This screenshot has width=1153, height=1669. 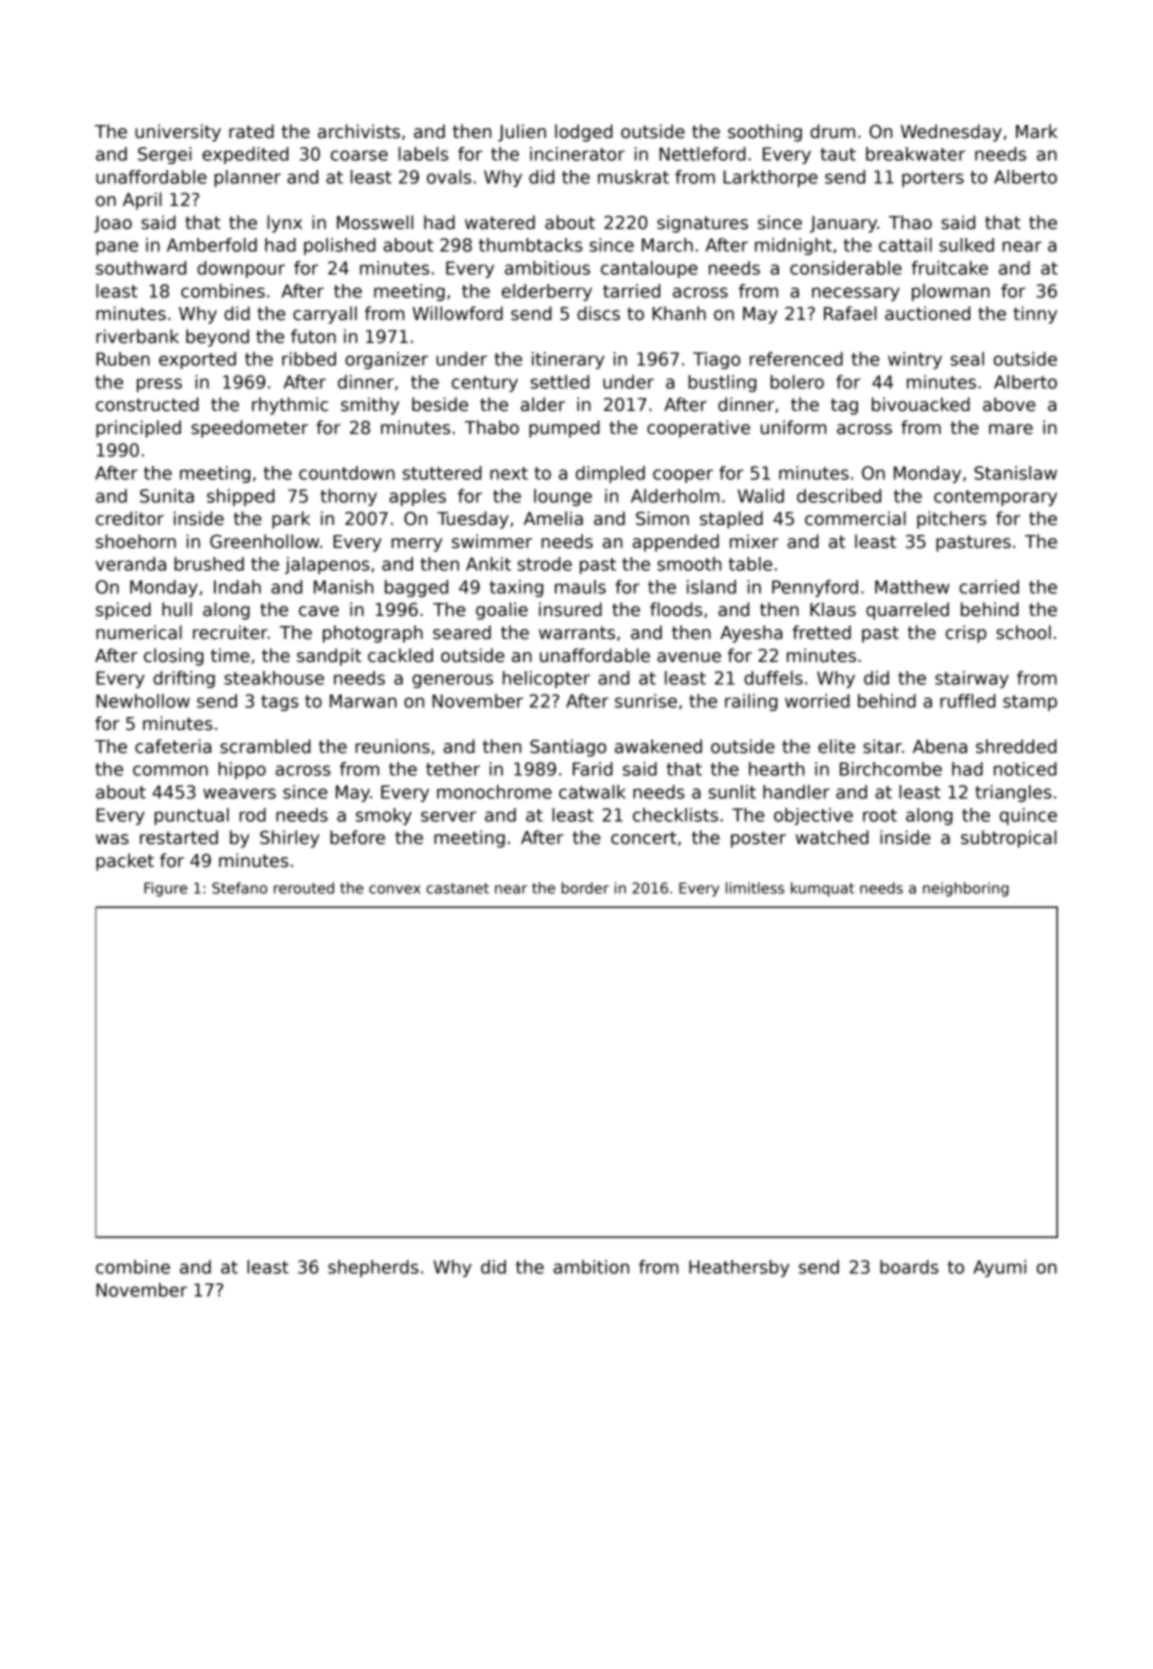 What do you see at coordinates (658, 746) in the screenshot?
I see `awakened` at bounding box center [658, 746].
